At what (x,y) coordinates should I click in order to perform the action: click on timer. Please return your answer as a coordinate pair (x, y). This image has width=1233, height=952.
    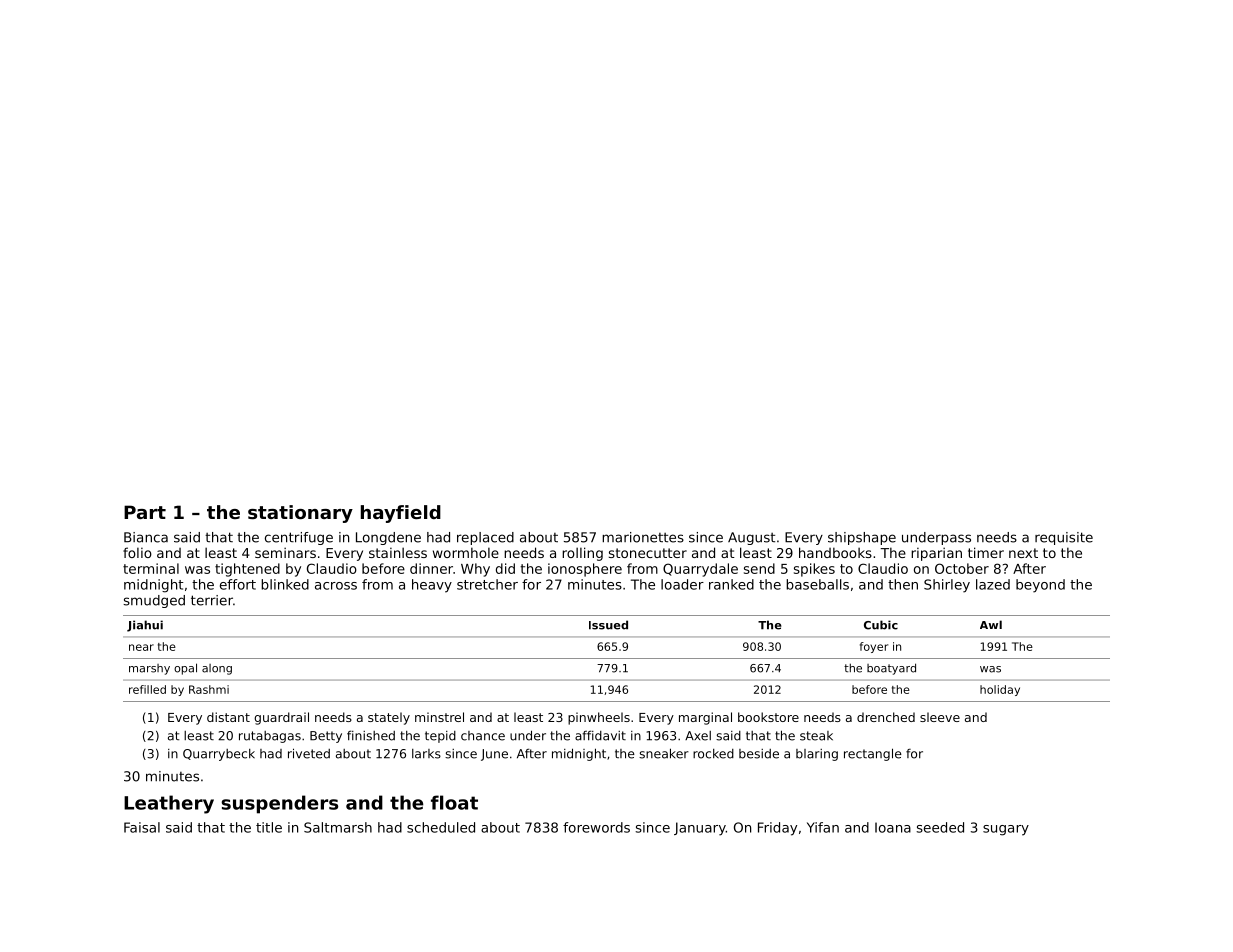
    Looking at the image, I should click on (986, 552).
